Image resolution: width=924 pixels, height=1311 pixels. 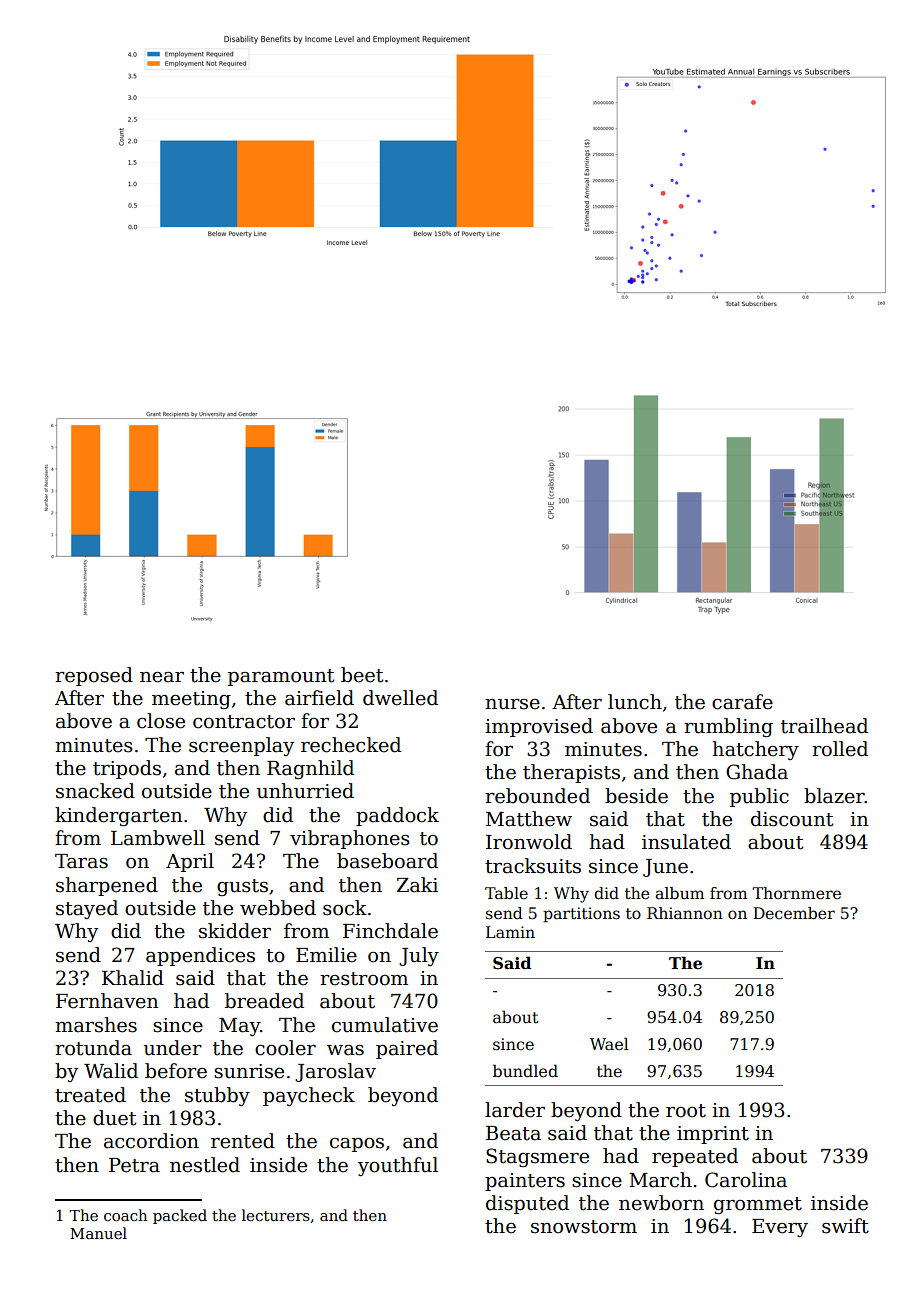 What do you see at coordinates (796, 893) in the screenshot?
I see `Thornmere` at bounding box center [796, 893].
